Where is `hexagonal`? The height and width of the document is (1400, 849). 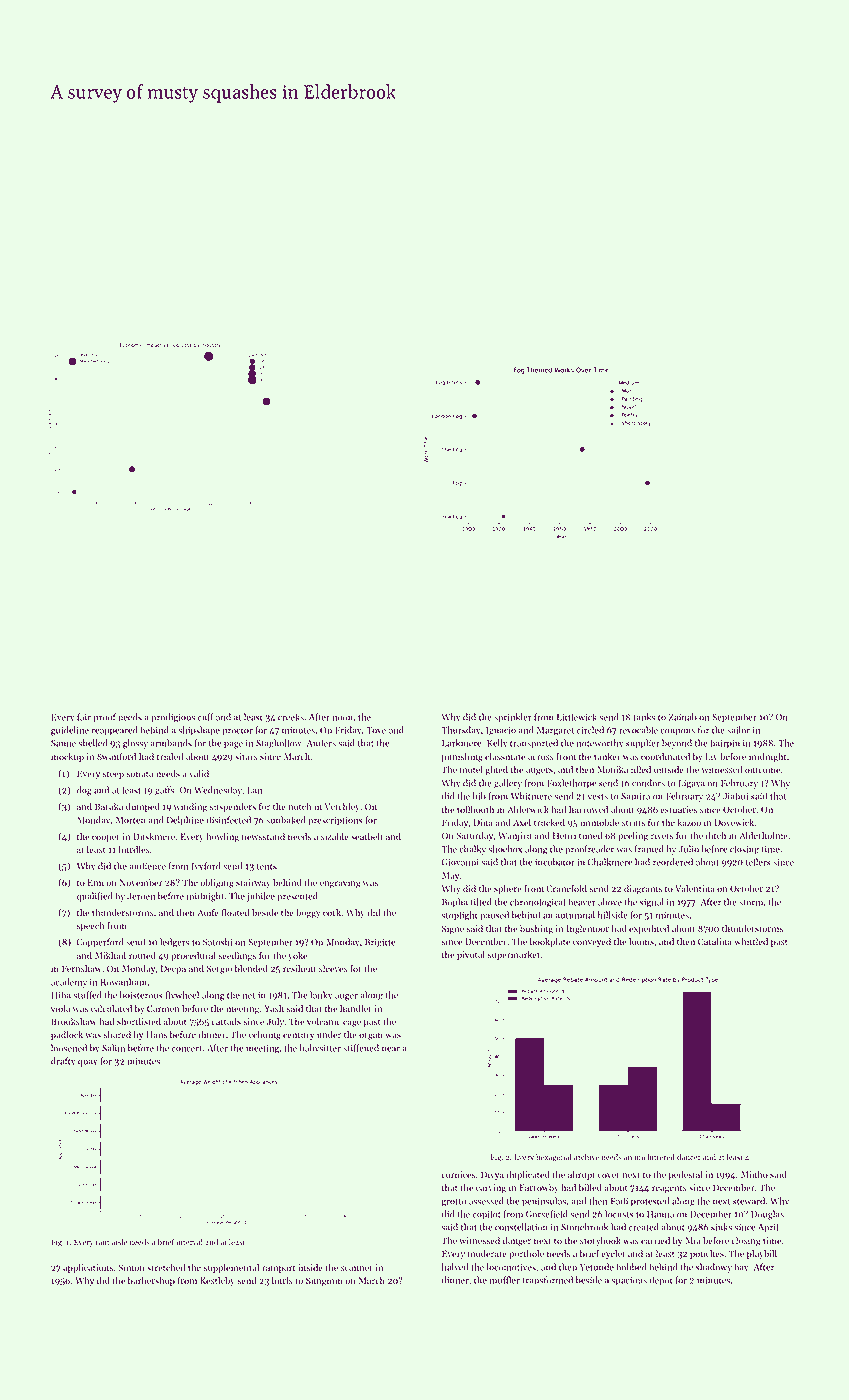 hexagonal is located at coordinates (553, 1158).
